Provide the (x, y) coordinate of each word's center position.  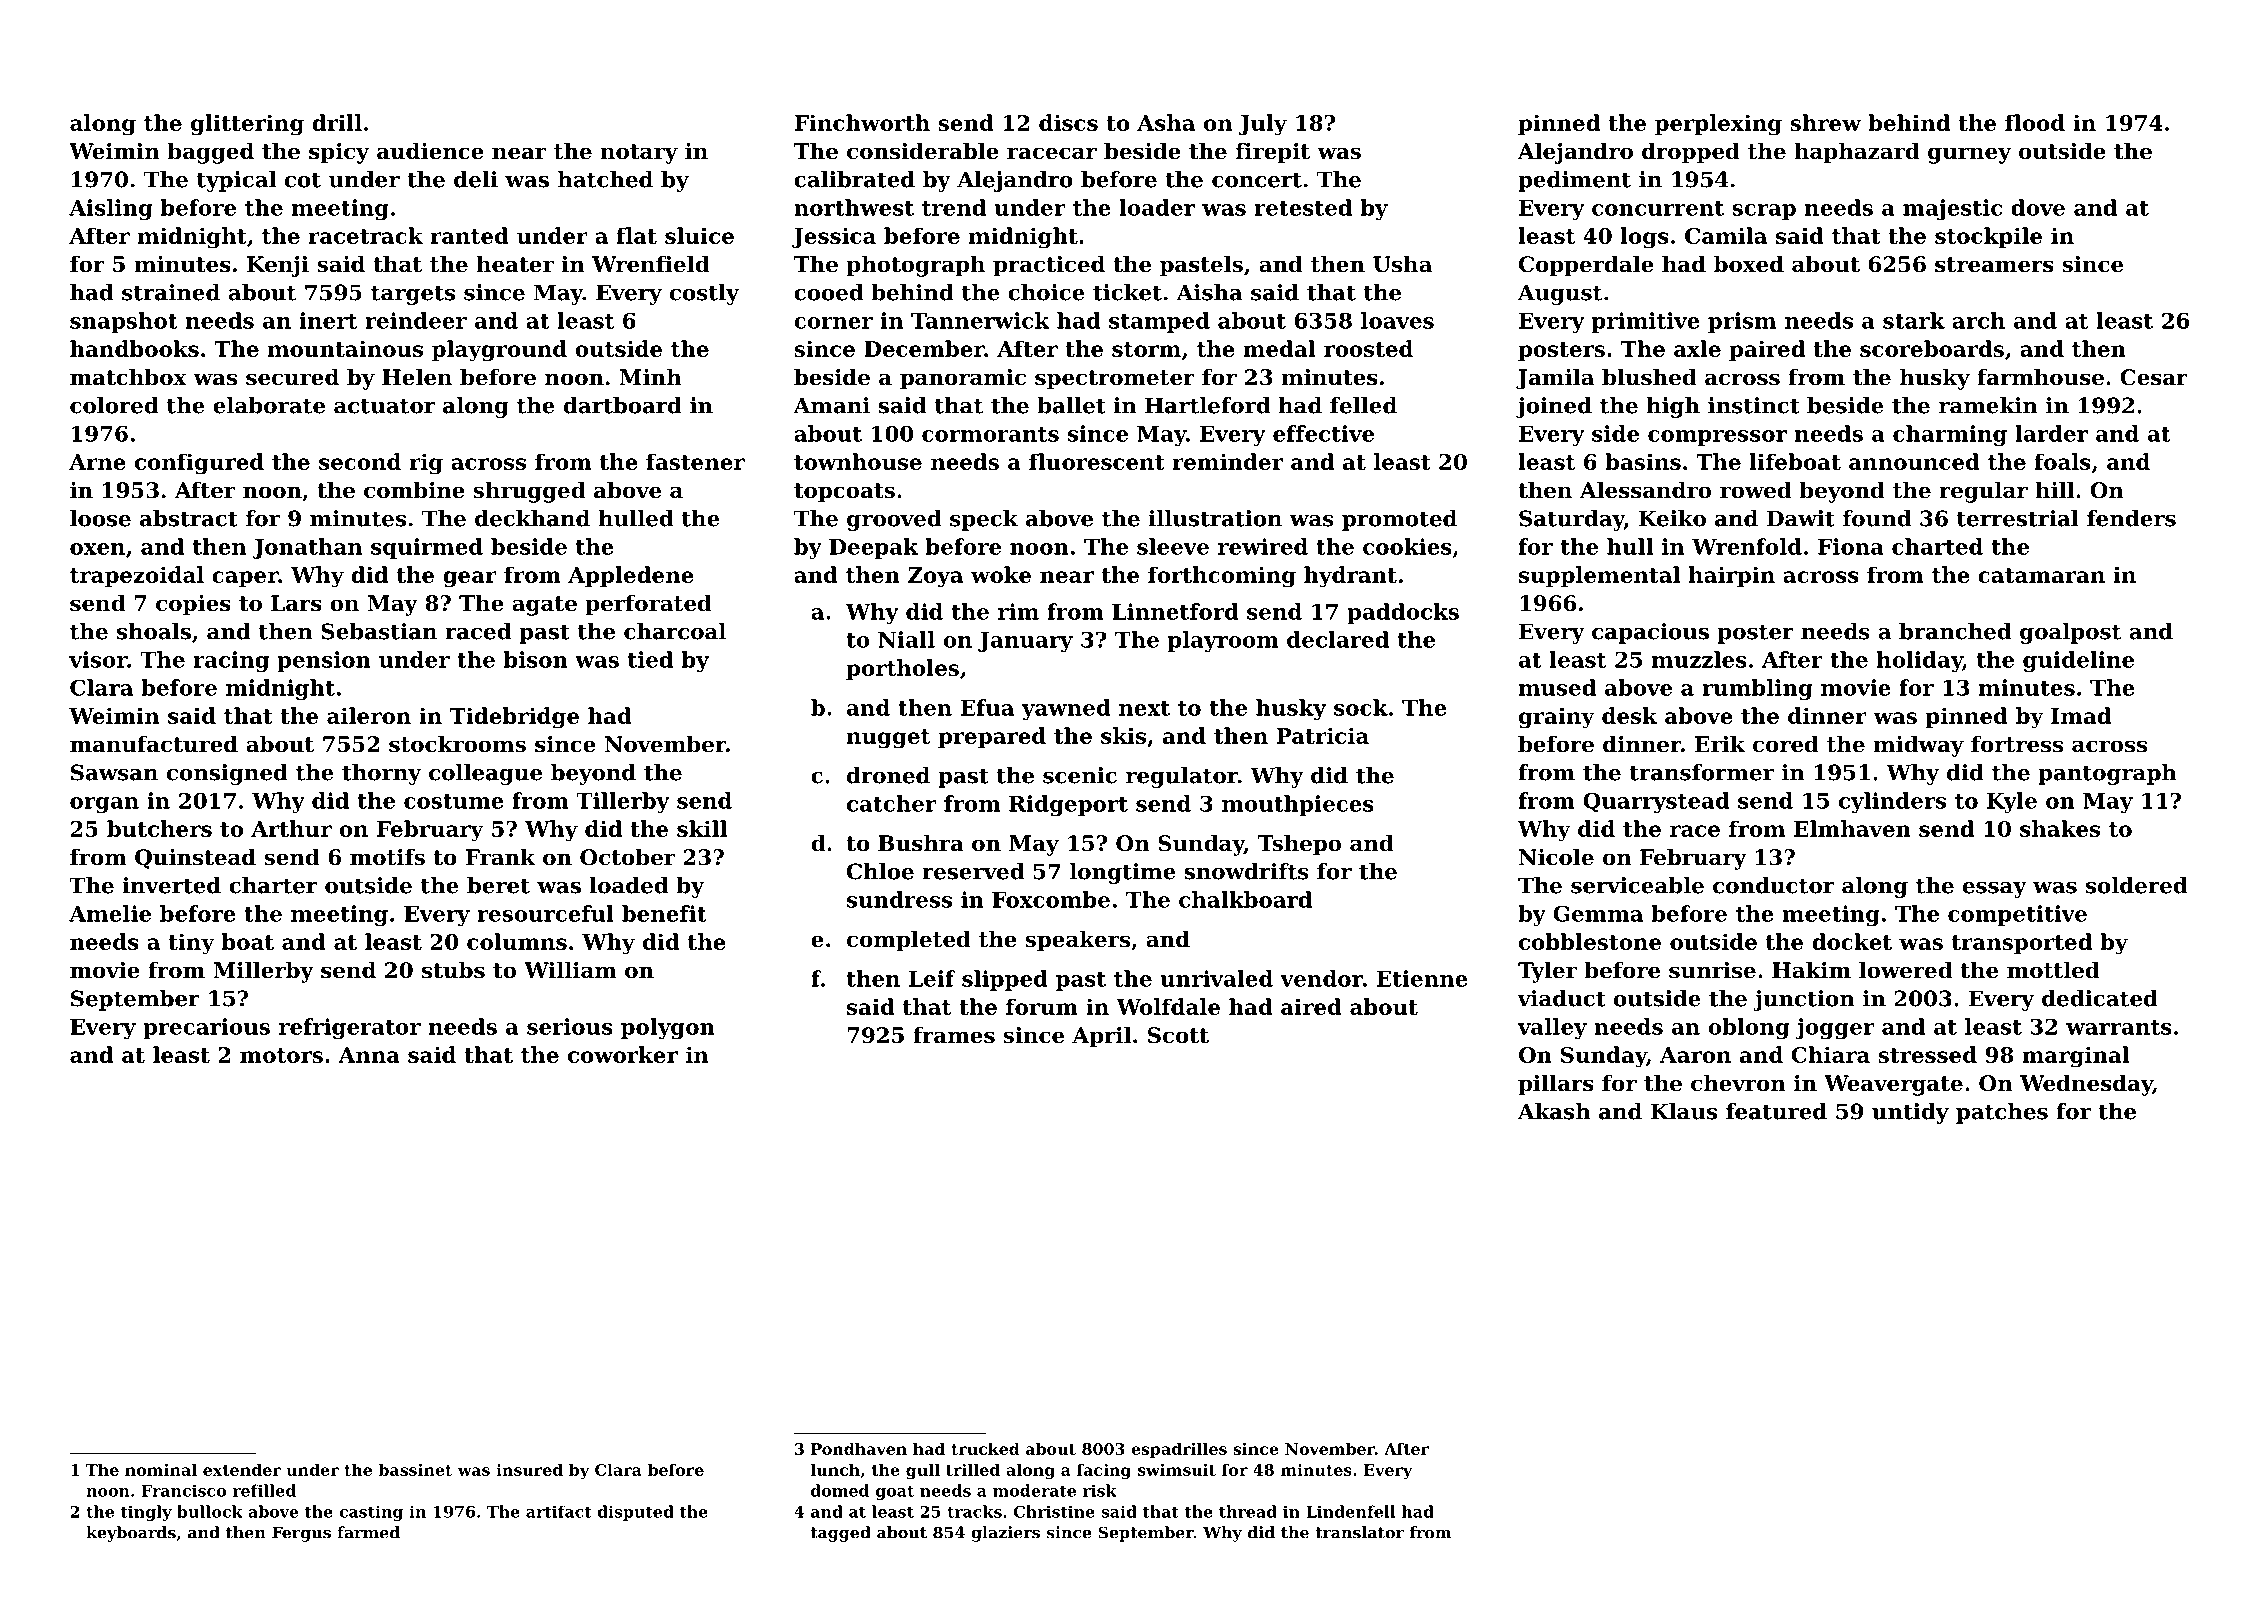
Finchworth (862, 122)
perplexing (1718, 125)
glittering (247, 125)
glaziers (1005, 1534)
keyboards (131, 1534)
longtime (1123, 873)
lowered (1905, 970)
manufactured (154, 744)
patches (2002, 1113)
